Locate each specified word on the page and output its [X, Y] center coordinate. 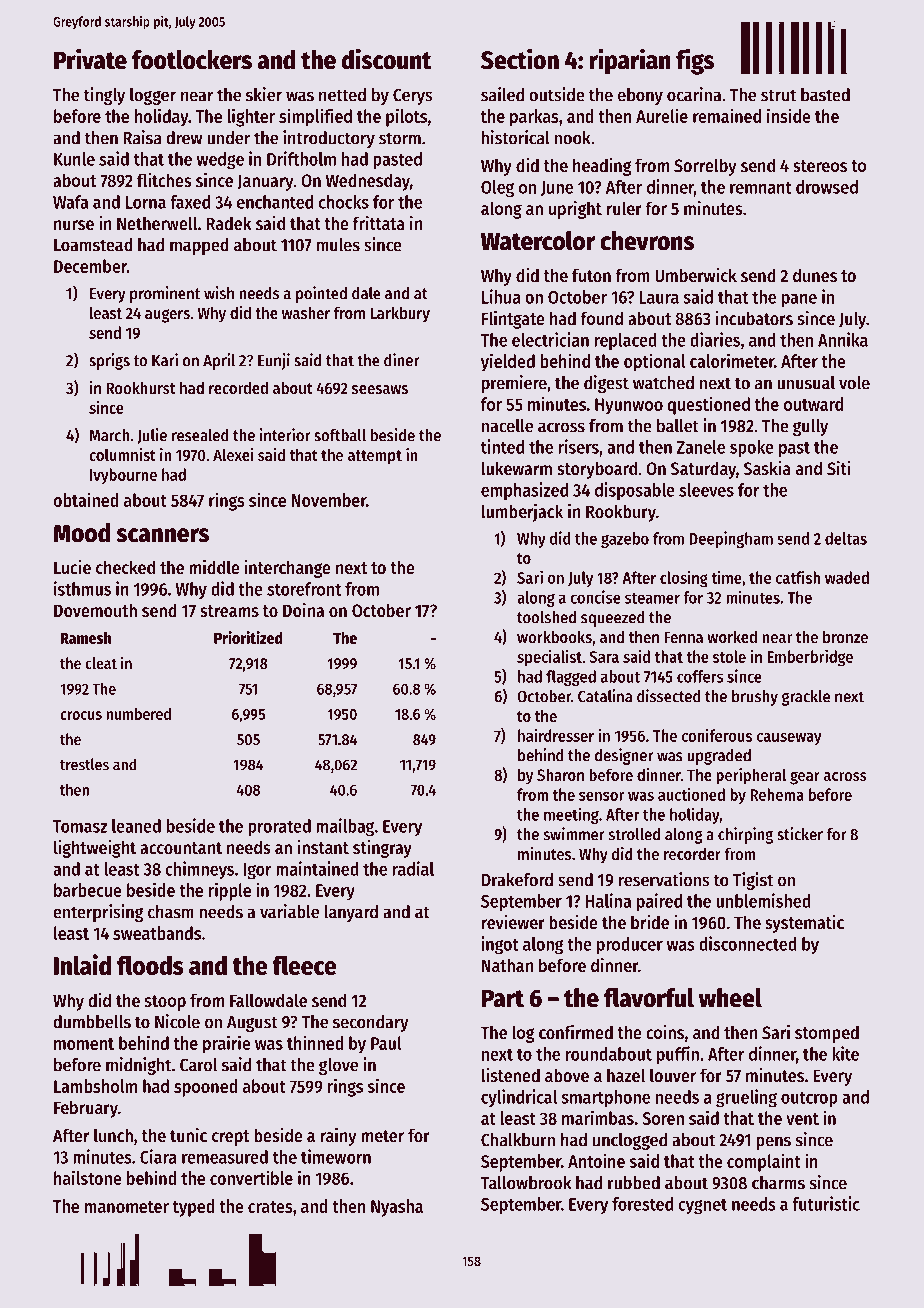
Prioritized [248, 637]
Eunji [274, 361]
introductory [329, 139]
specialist [549, 657]
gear [805, 778]
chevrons [647, 241]
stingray [382, 849]
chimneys [199, 870]
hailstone [88, 1177]
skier [264, 94]
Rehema [777, 794]
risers [578, 446]
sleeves [706, 490]
